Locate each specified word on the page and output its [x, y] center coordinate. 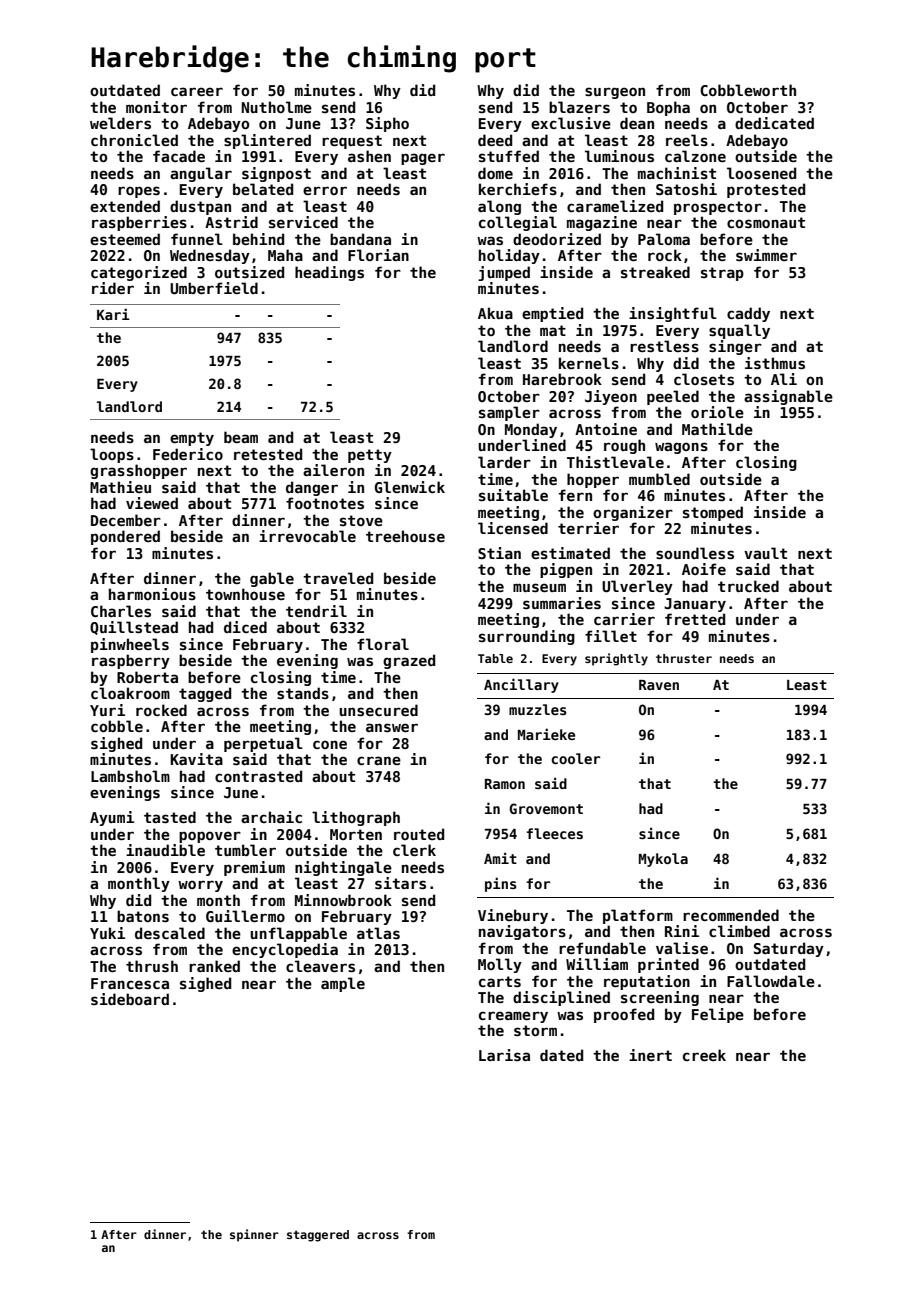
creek [704, 1055]
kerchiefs [518, 189]
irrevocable [307, 536]
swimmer [766, 255]
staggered [318, 1236]
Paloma [664, 239]
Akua [495, 313]
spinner [254, 1235]
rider [113, 288]
